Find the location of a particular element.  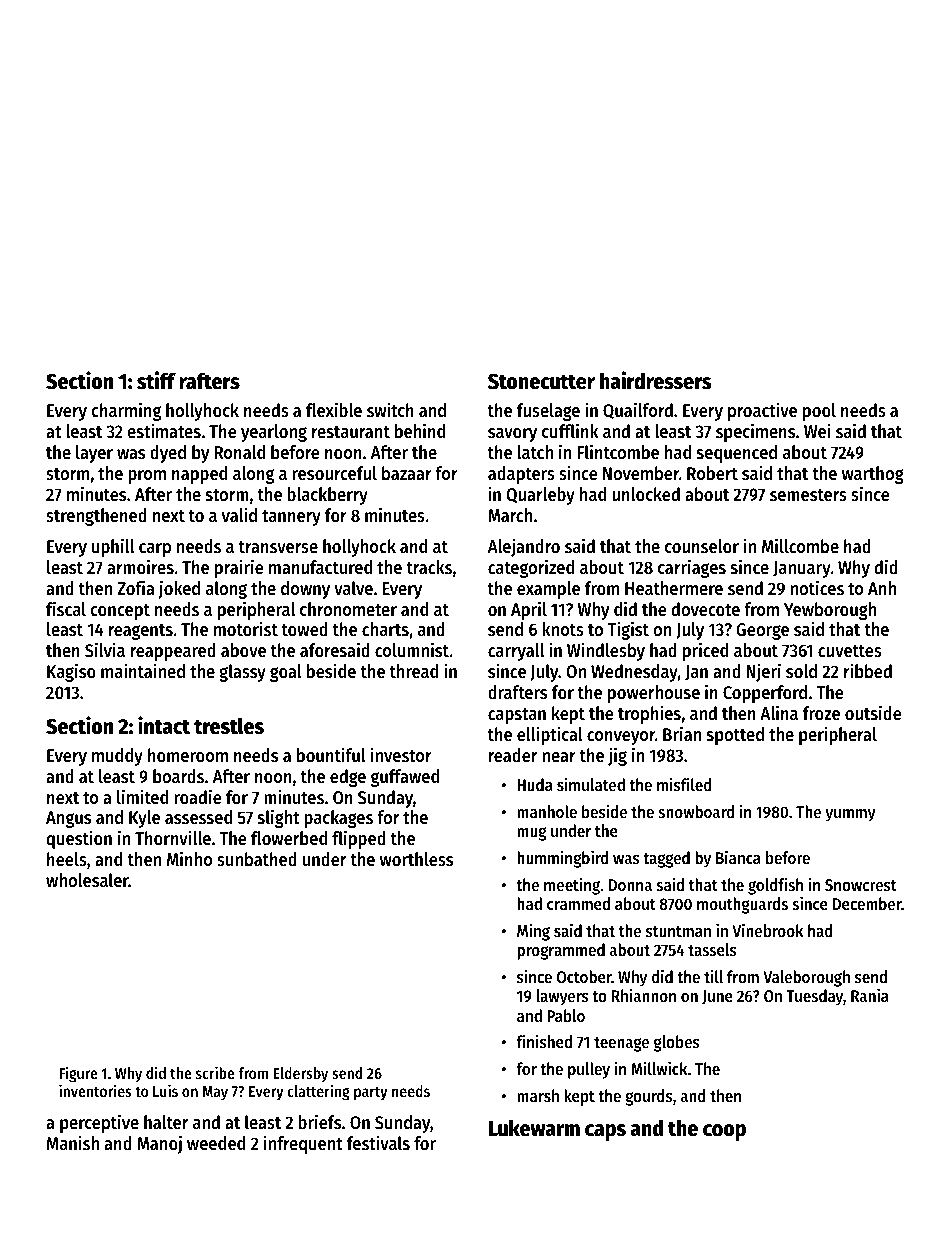

programmed is located at coordinates (561, 951).
